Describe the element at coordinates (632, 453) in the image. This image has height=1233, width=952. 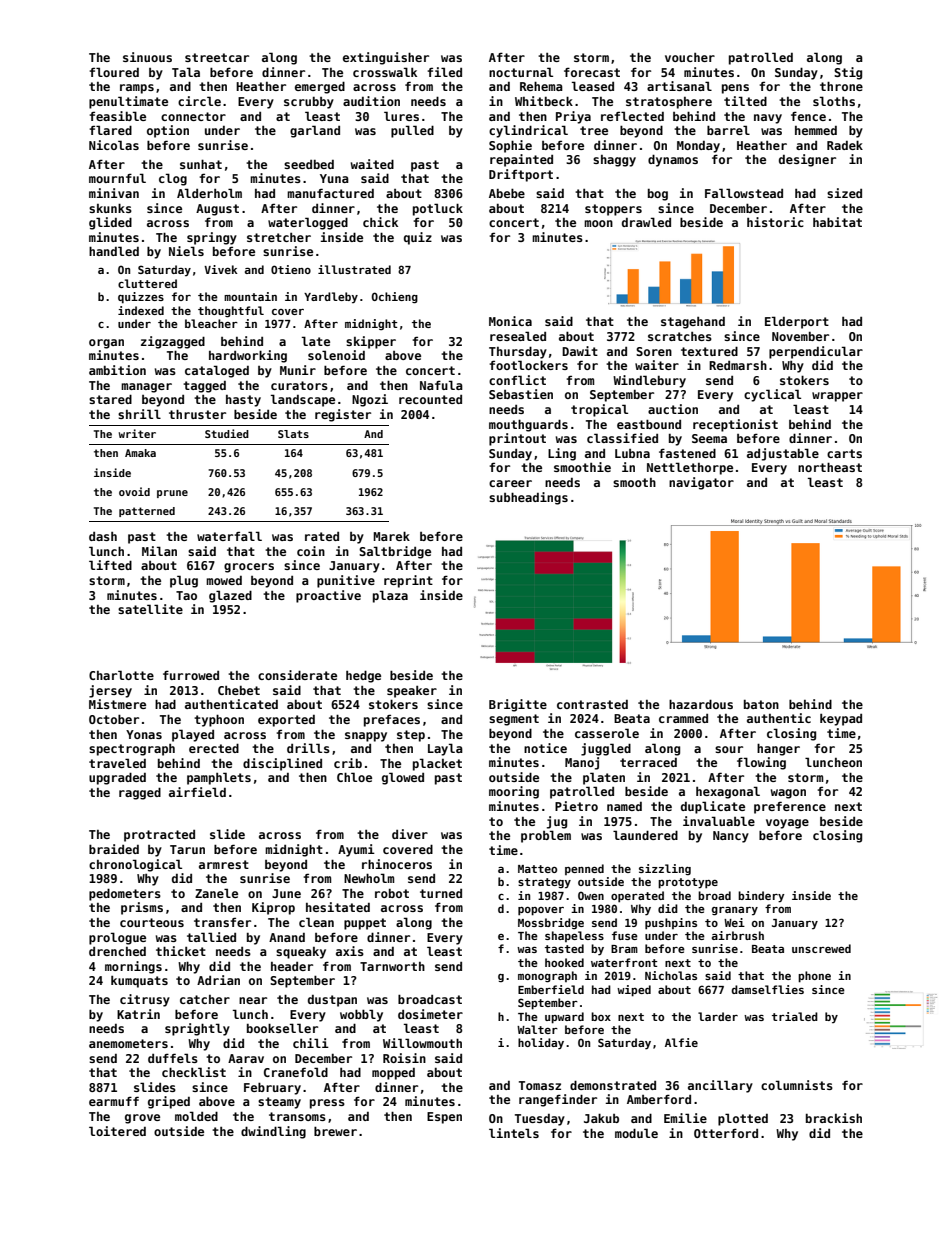
I see `Lubna` at that location.
